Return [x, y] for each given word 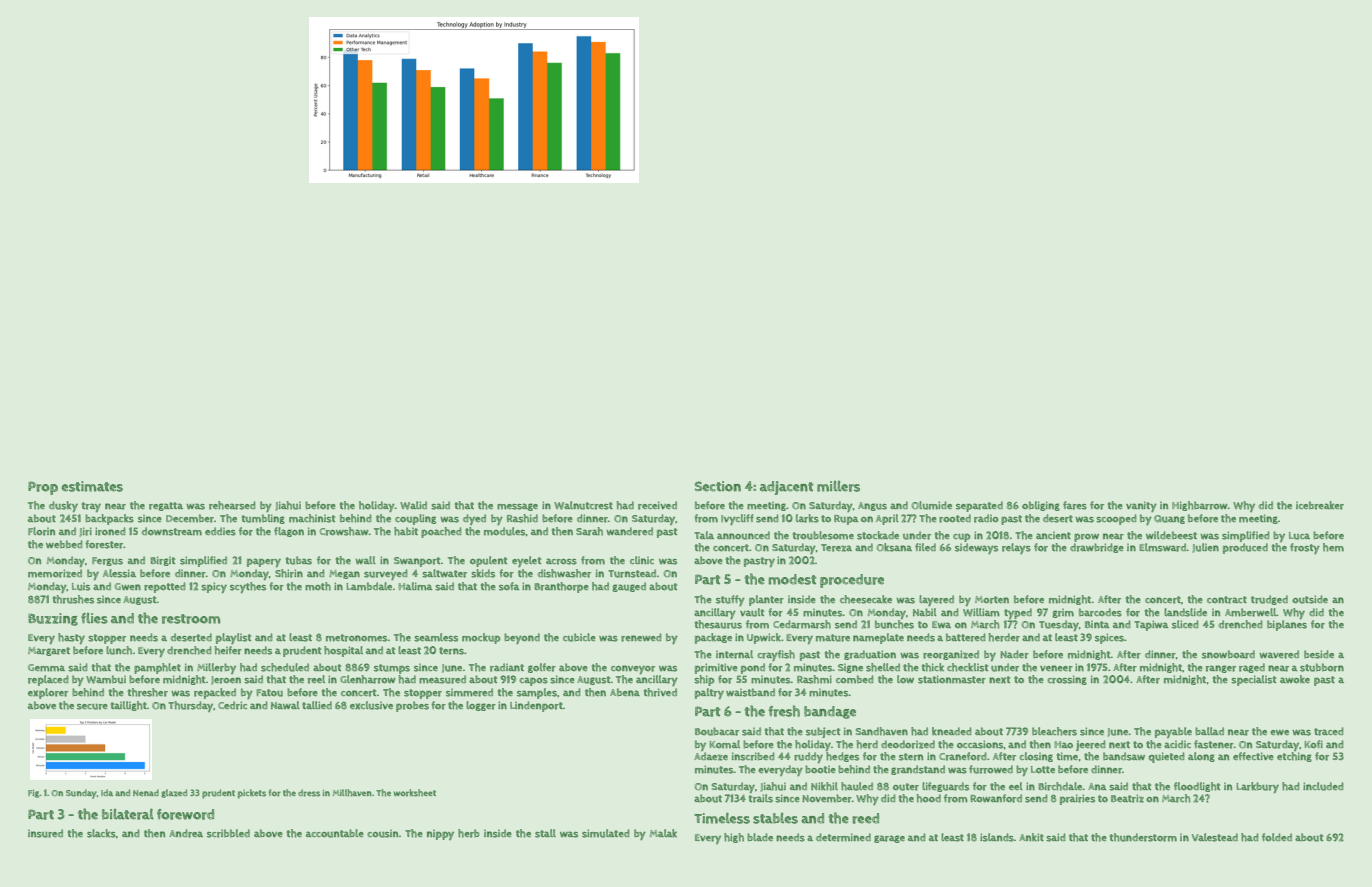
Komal [724, 744]
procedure [852, 581]
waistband [750, 692]
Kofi [1313, 744]
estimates [92, 486]
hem [1333, 547]
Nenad [146, 792]
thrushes [73, 599]
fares [1075, 505]
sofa [509, 586]
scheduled [285, 667]
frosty [1305, 548]
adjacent [786, 488]
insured [45, 833]
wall [365, 560]
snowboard [1228, 654]
